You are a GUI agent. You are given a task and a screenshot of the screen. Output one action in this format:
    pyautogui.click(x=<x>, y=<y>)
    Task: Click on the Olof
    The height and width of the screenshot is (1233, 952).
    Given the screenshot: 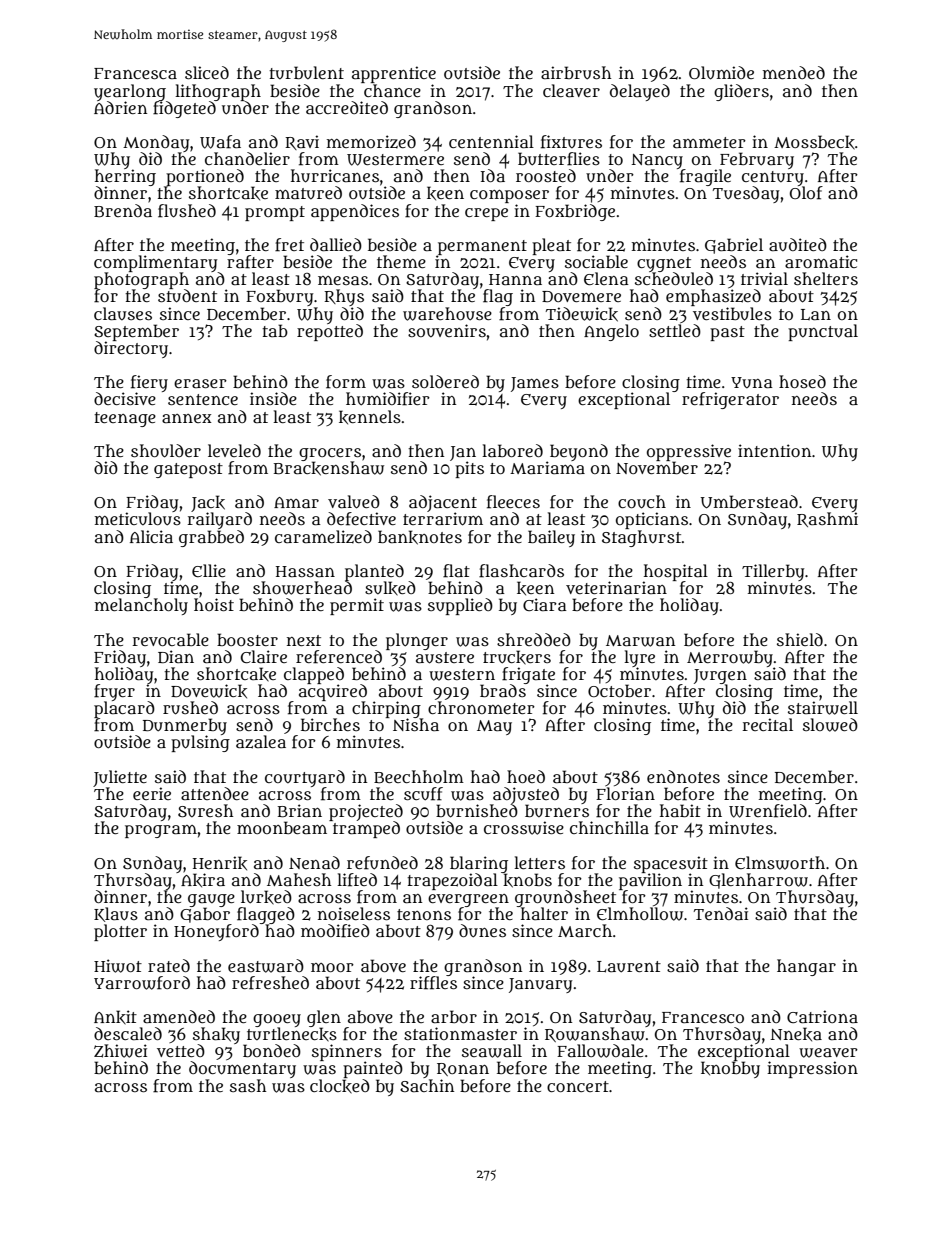 What is the action you would take?
    pyautogui.click(x=806, y=193)
